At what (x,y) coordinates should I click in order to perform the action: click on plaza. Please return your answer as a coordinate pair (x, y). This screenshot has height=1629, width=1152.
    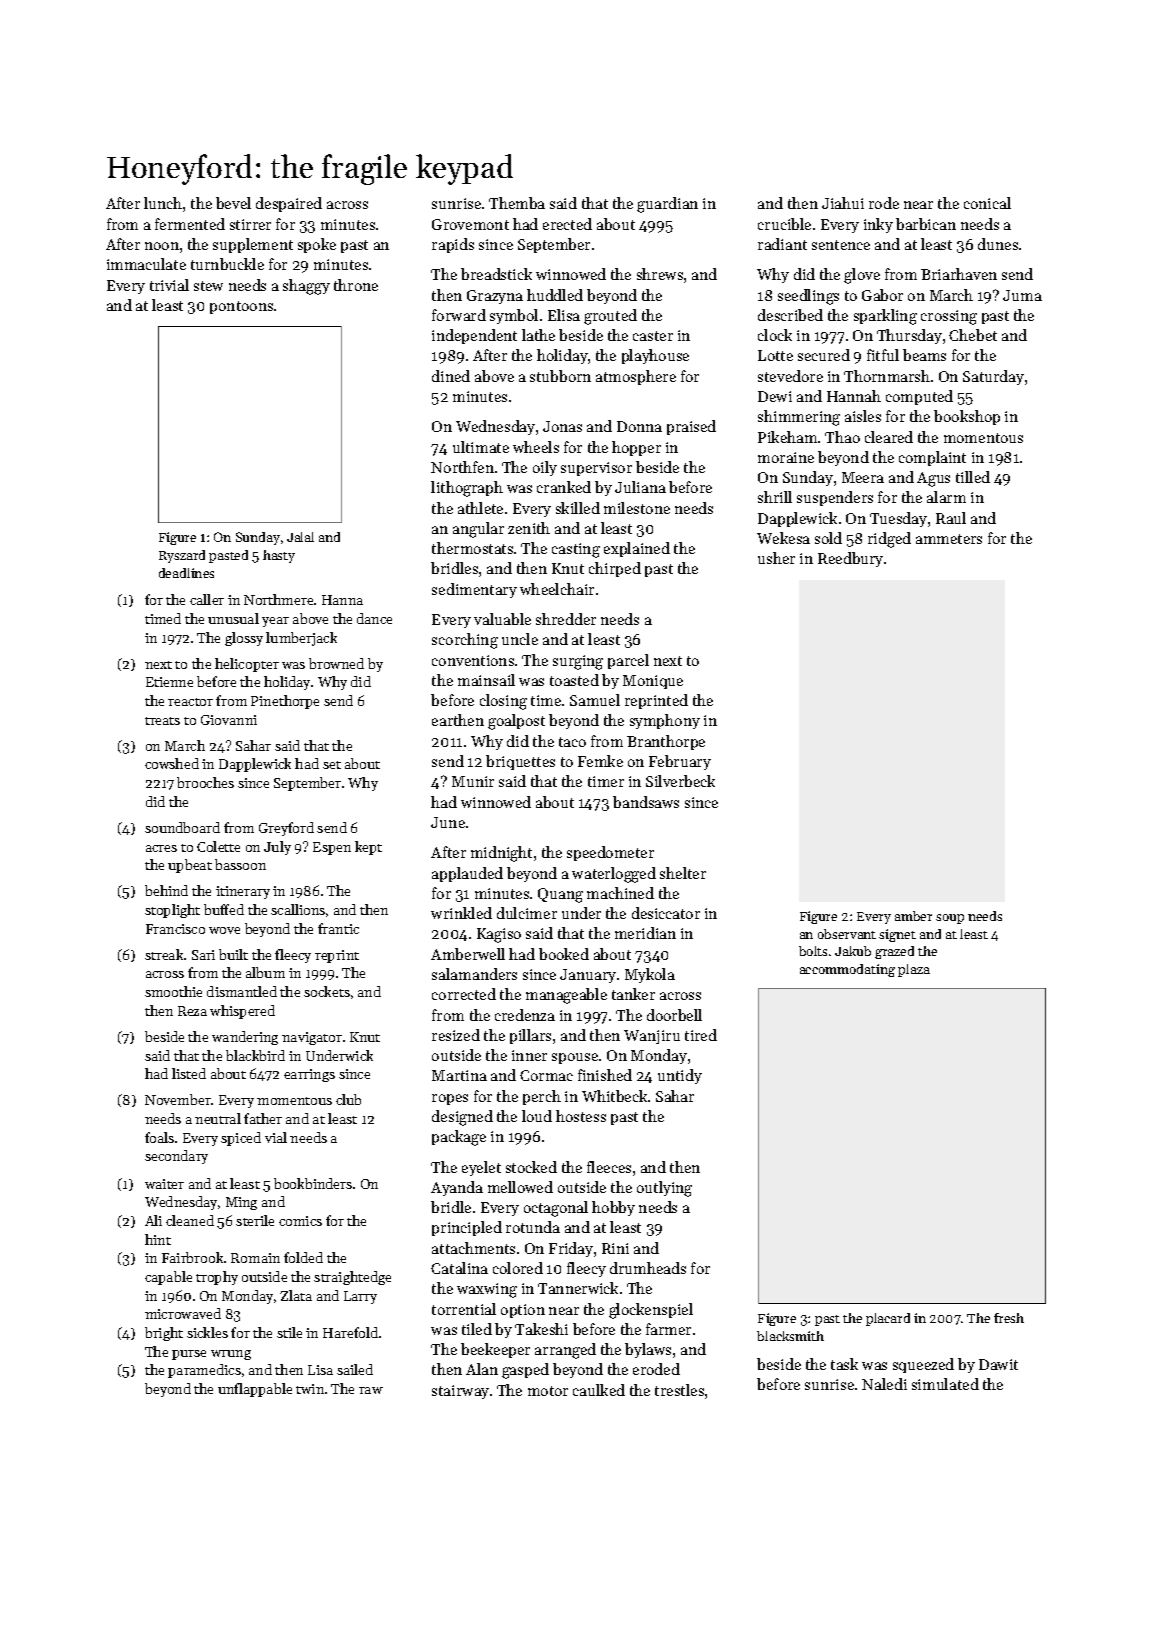
    Looking at the image, I should click on (914, 970).
